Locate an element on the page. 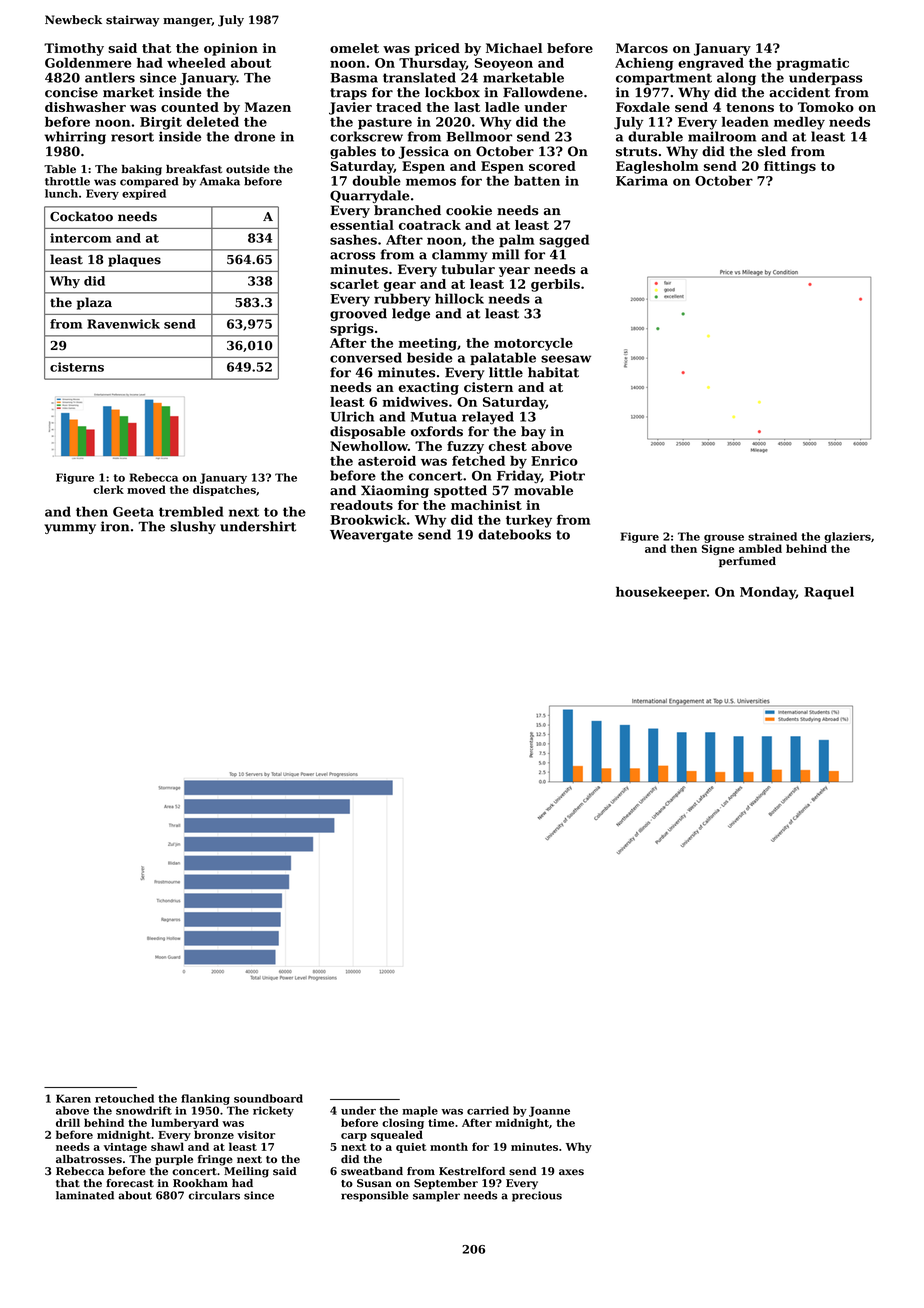 The height and width of the image is (1308, 924). yummy is located at coordinates (70, 529).
